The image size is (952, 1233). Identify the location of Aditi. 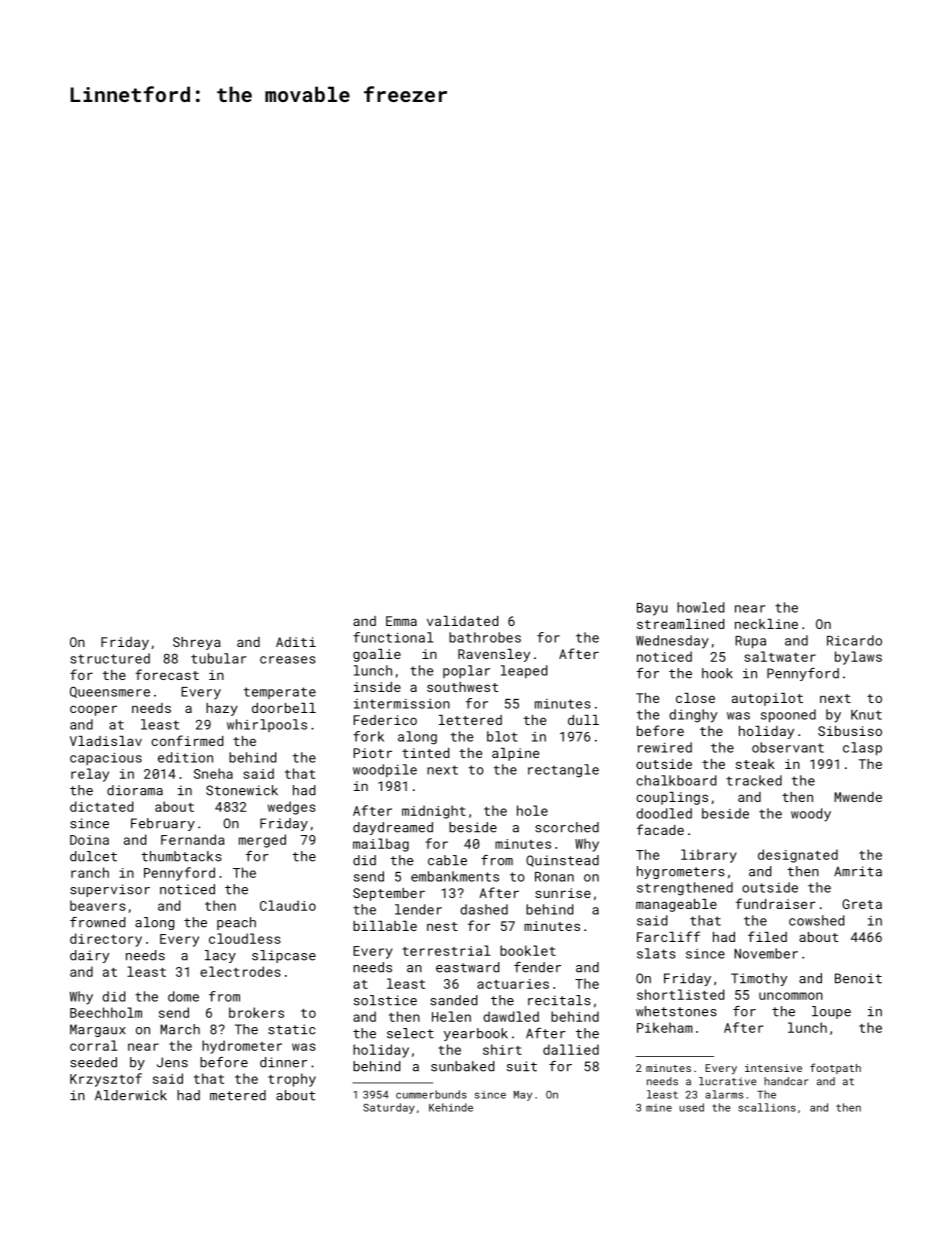
(296, 642).
